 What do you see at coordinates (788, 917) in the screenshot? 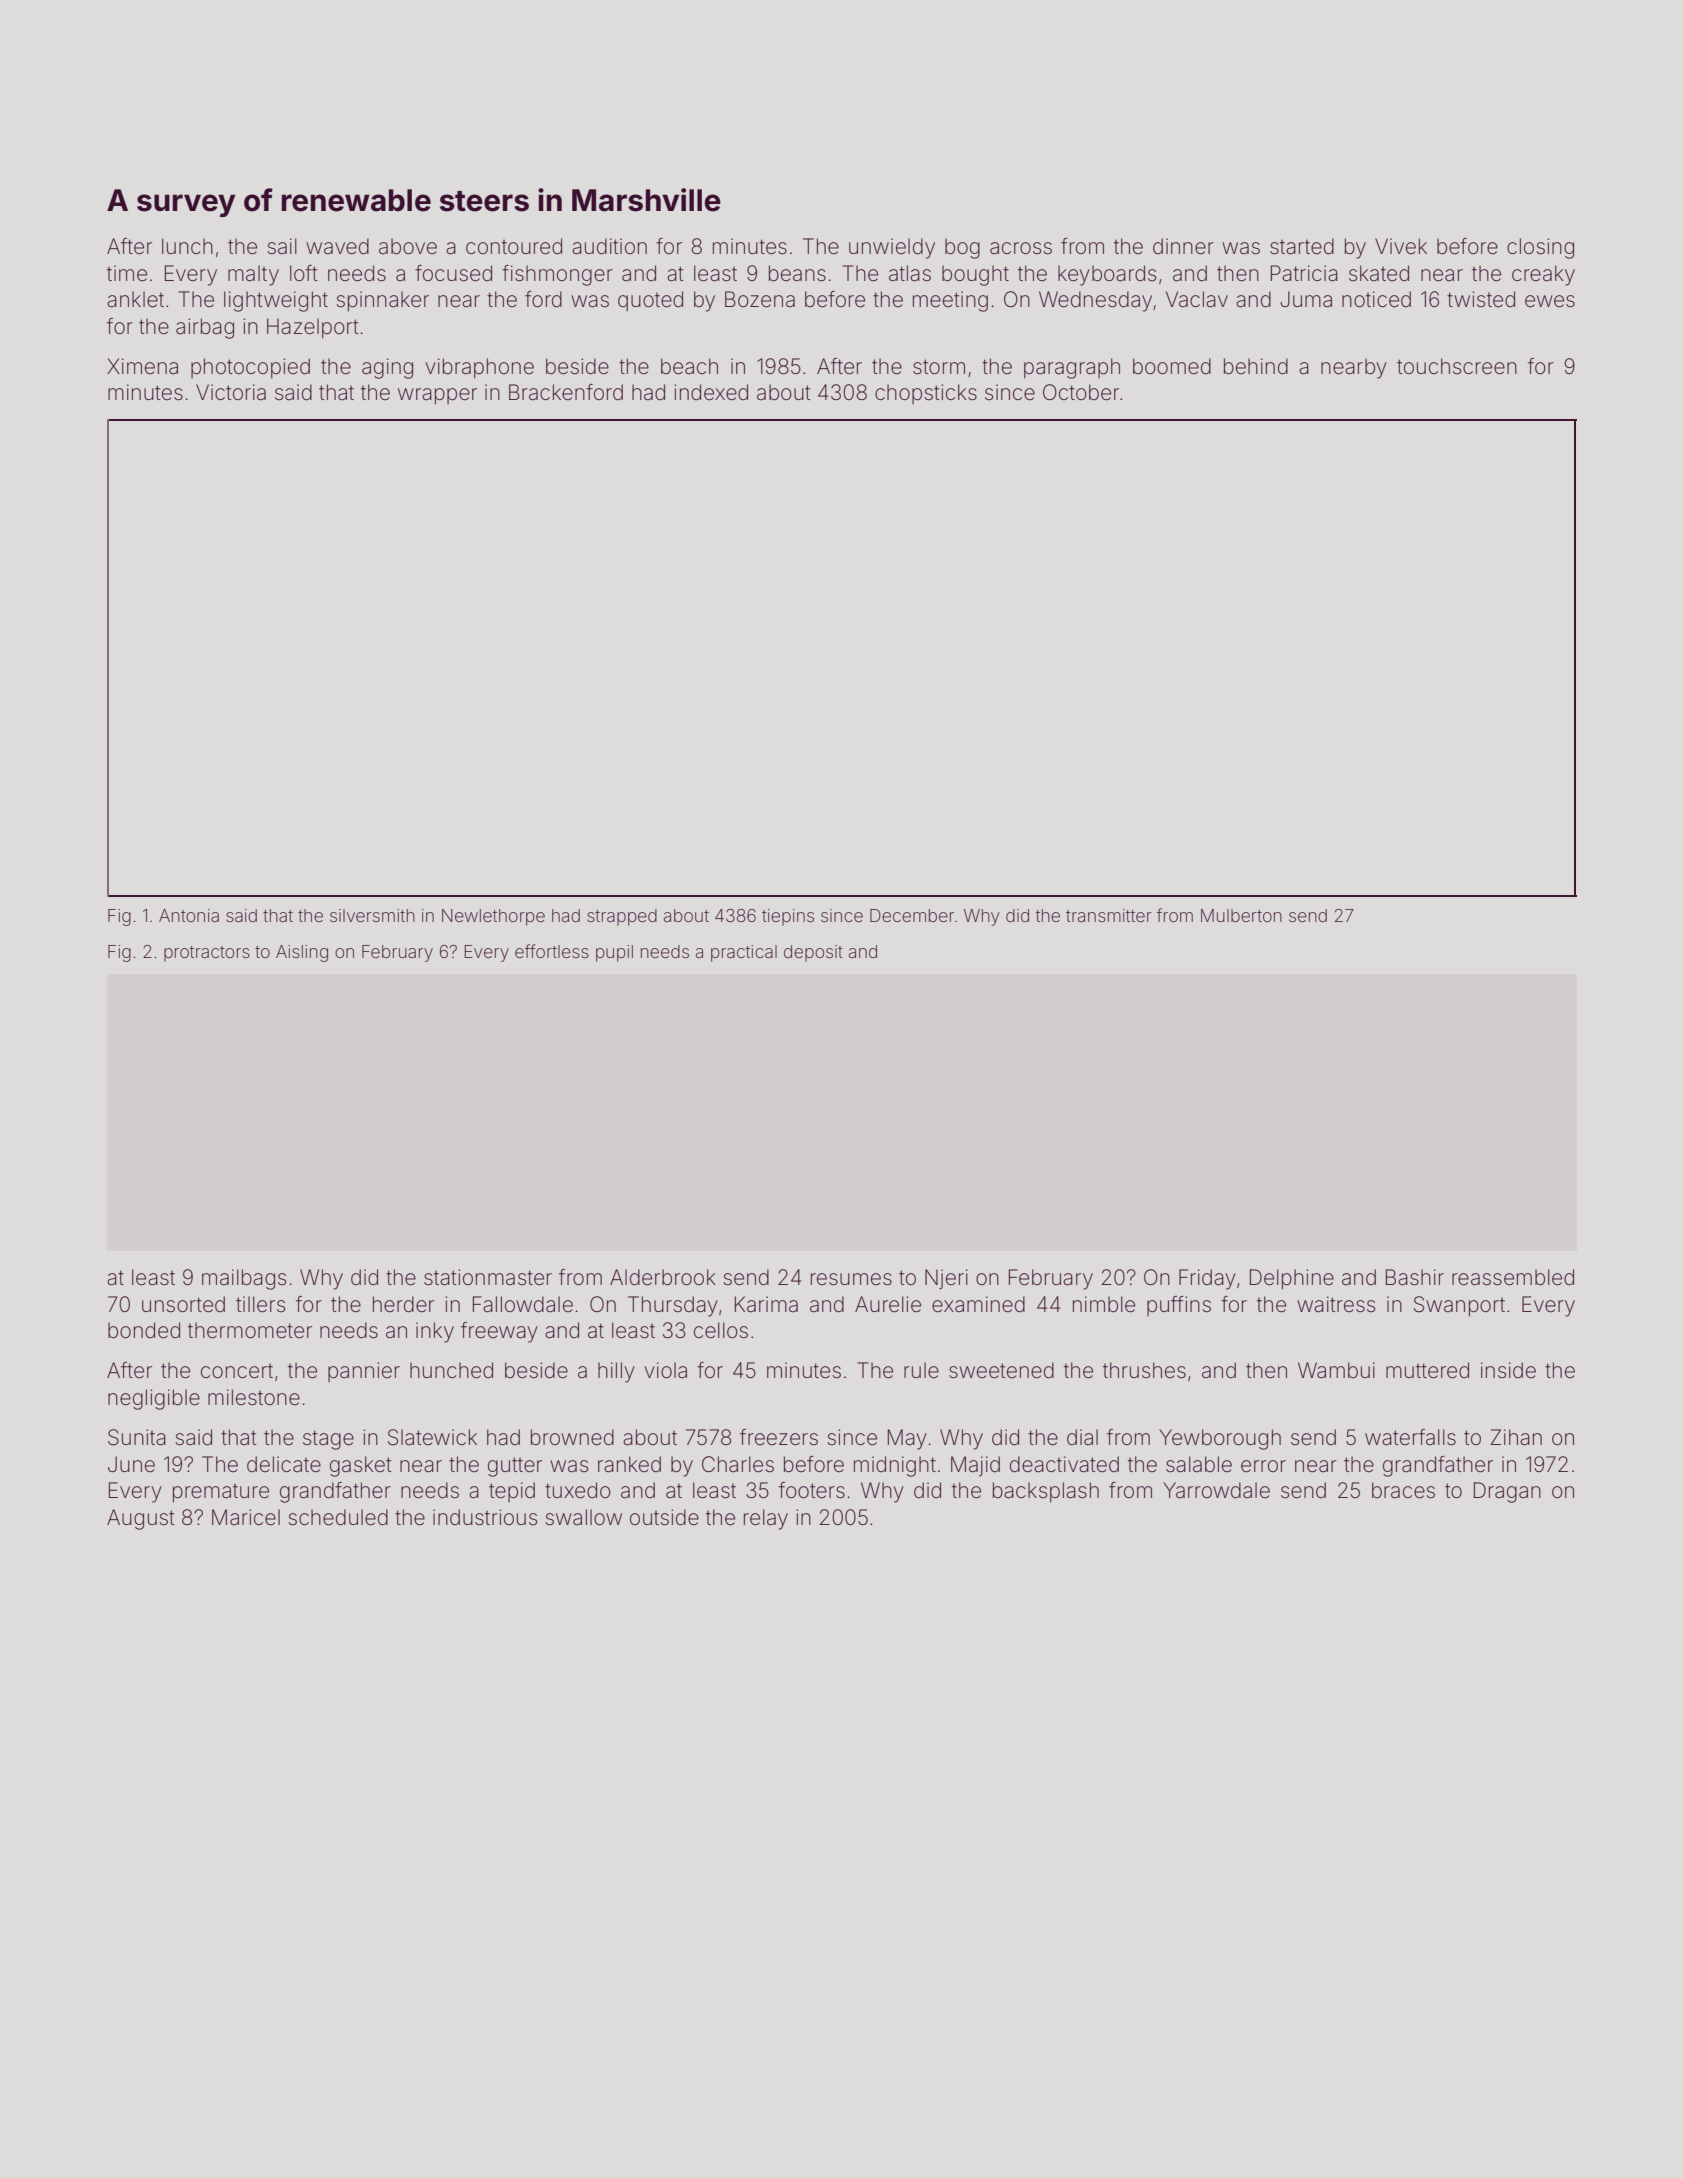
I see `tiepins` at bounding box center [788, 917].
